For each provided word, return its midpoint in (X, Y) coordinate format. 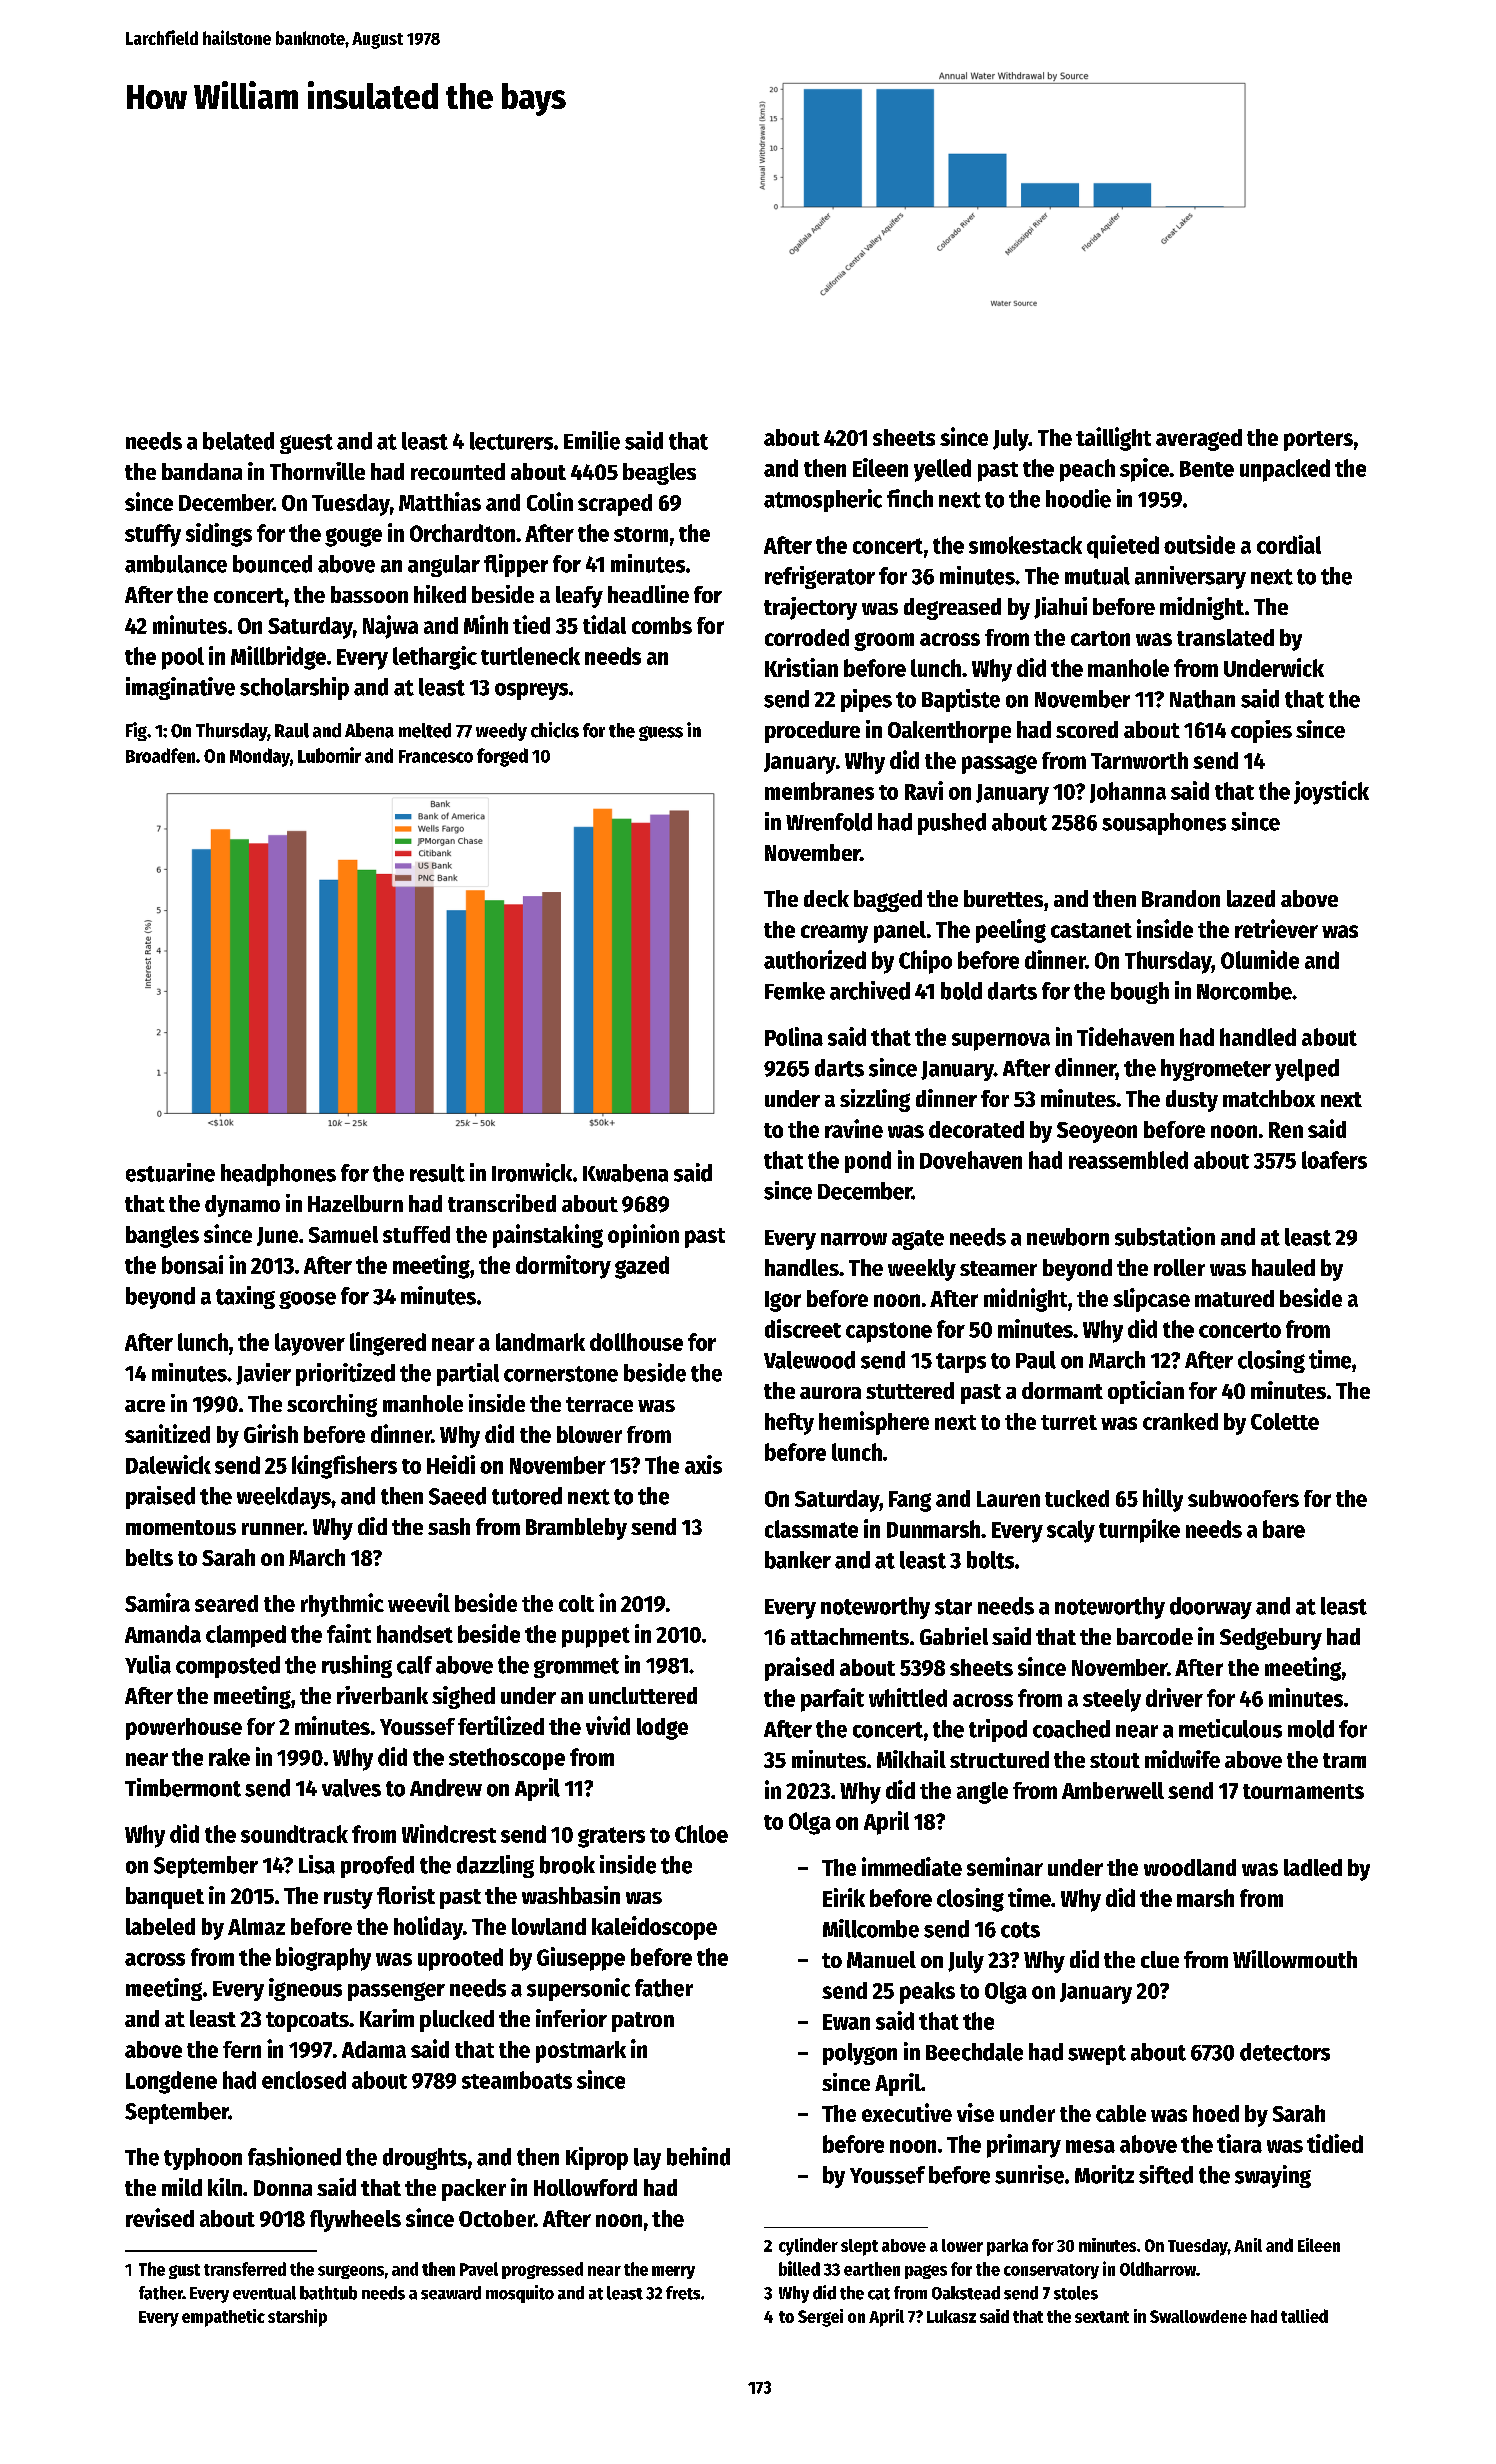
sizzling (875, 1100)
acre (145, 1406)
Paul (1036, 1360)
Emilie (592, 440)
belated (238, 441)
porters (1318, 441)
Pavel (479, 2269)
